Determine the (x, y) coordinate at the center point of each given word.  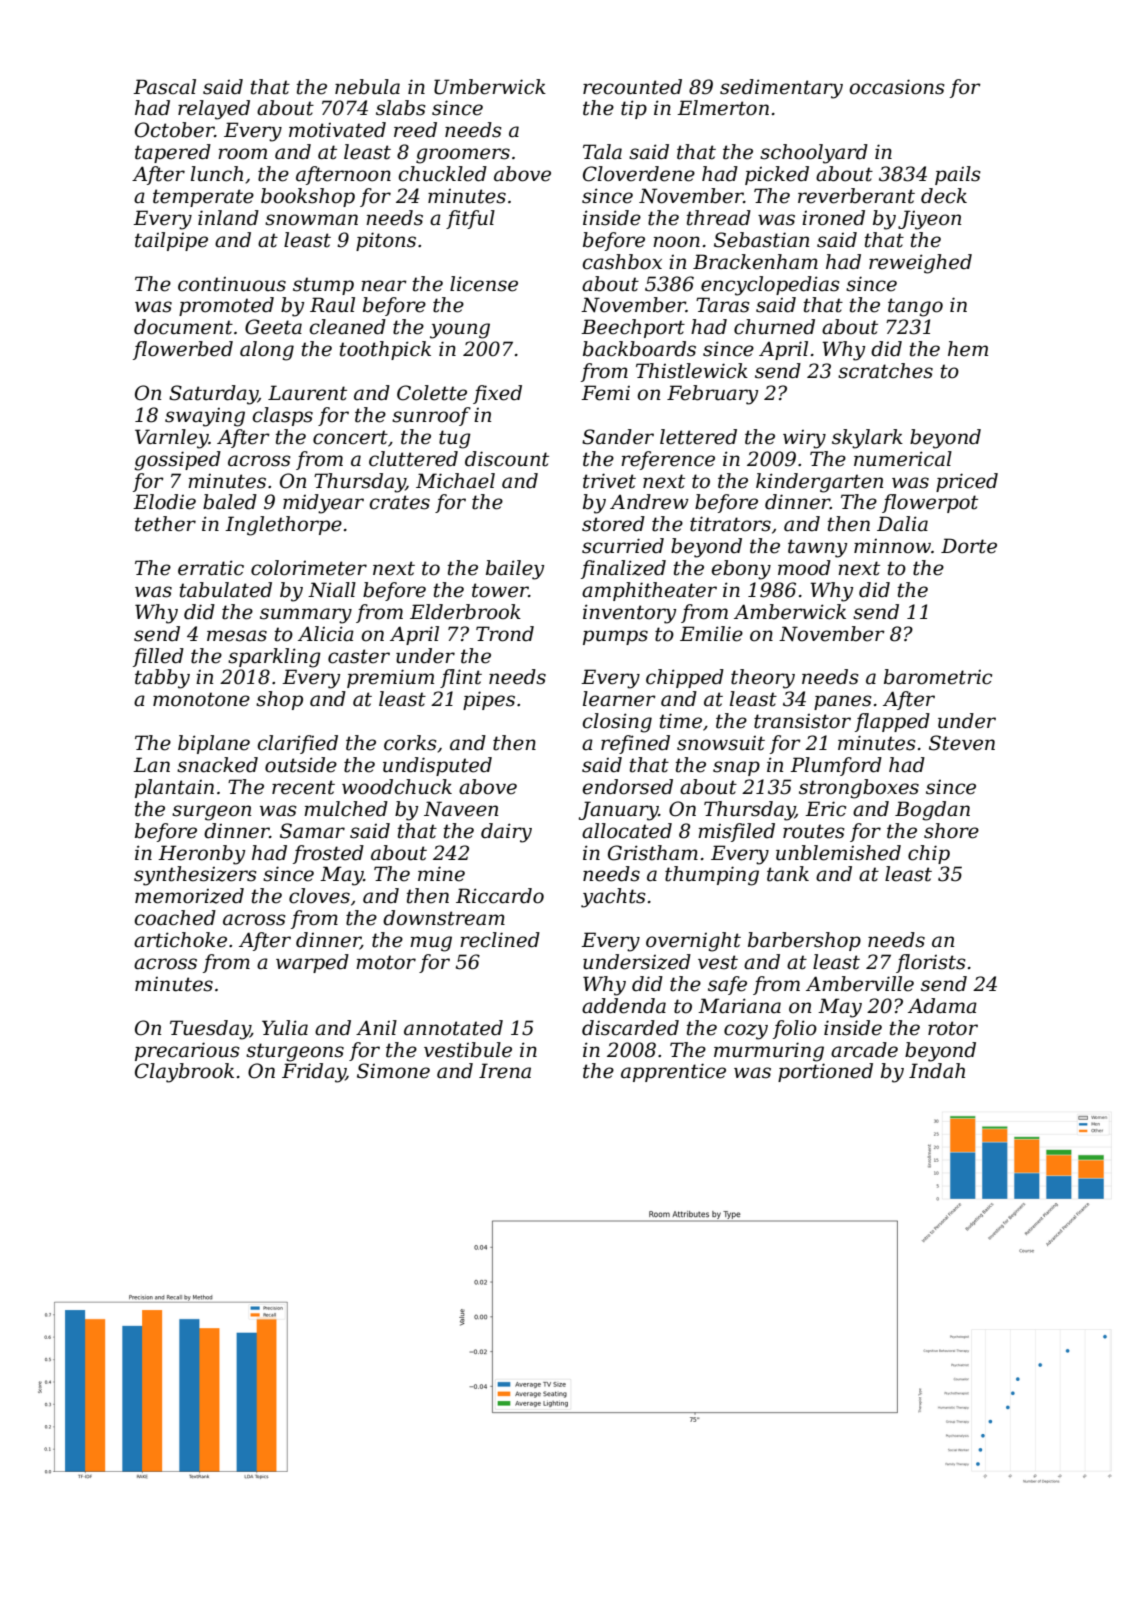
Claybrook (184, 1073)
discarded (630, 1028)
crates (399, 502)
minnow (892, 546)
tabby (162, 679)
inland (228, 218)
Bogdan (932, 811)
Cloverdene (639, 174)
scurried (623, 546)
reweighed (920, 264)
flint (461, 678)
